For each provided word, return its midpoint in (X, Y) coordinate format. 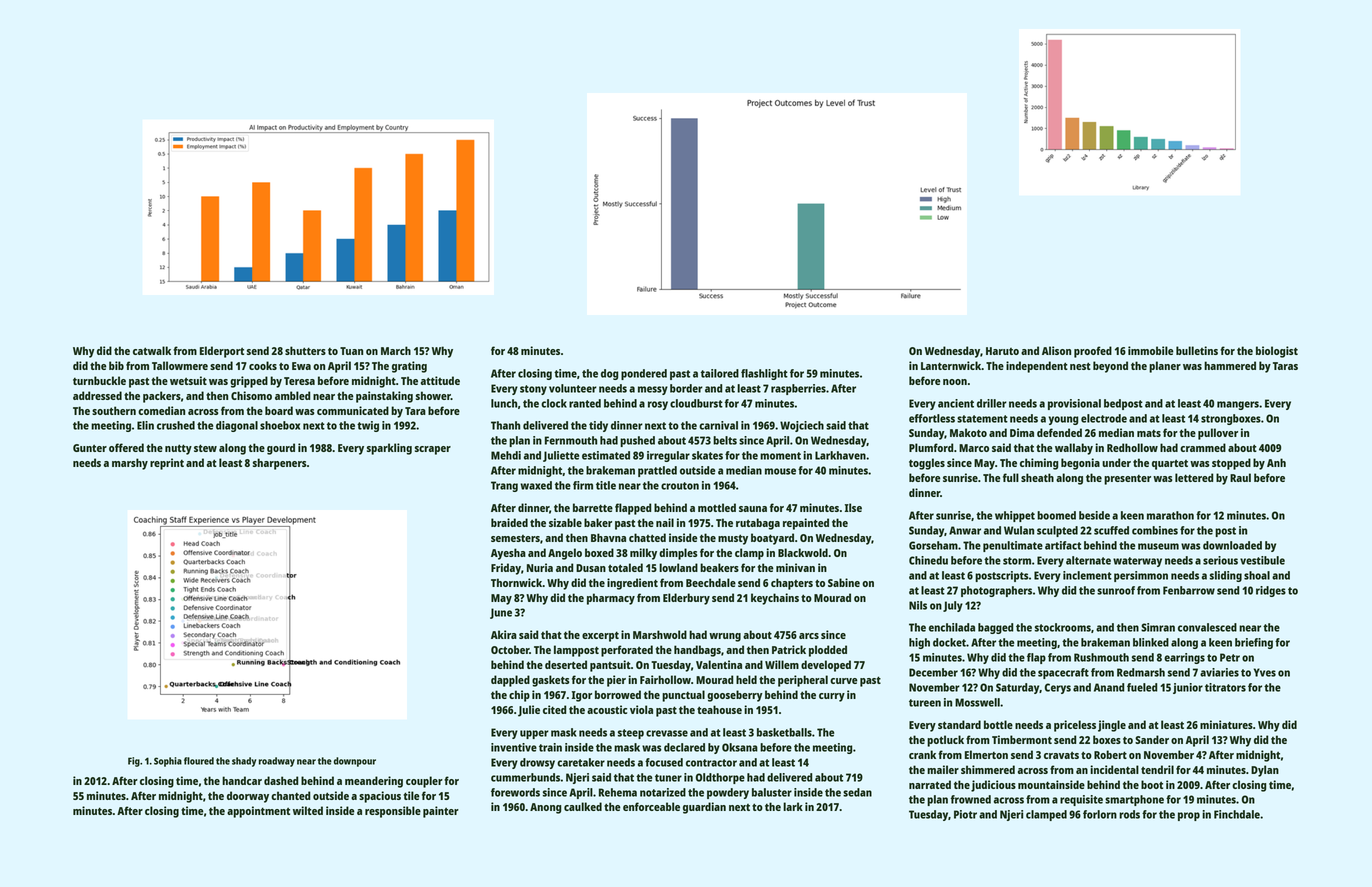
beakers (719, 567)
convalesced (1207, 627)
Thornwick (516, 582)
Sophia (168, 762)
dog (610, 374)
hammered (1230, 365)
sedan (857, 792)
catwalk (152, 350)
